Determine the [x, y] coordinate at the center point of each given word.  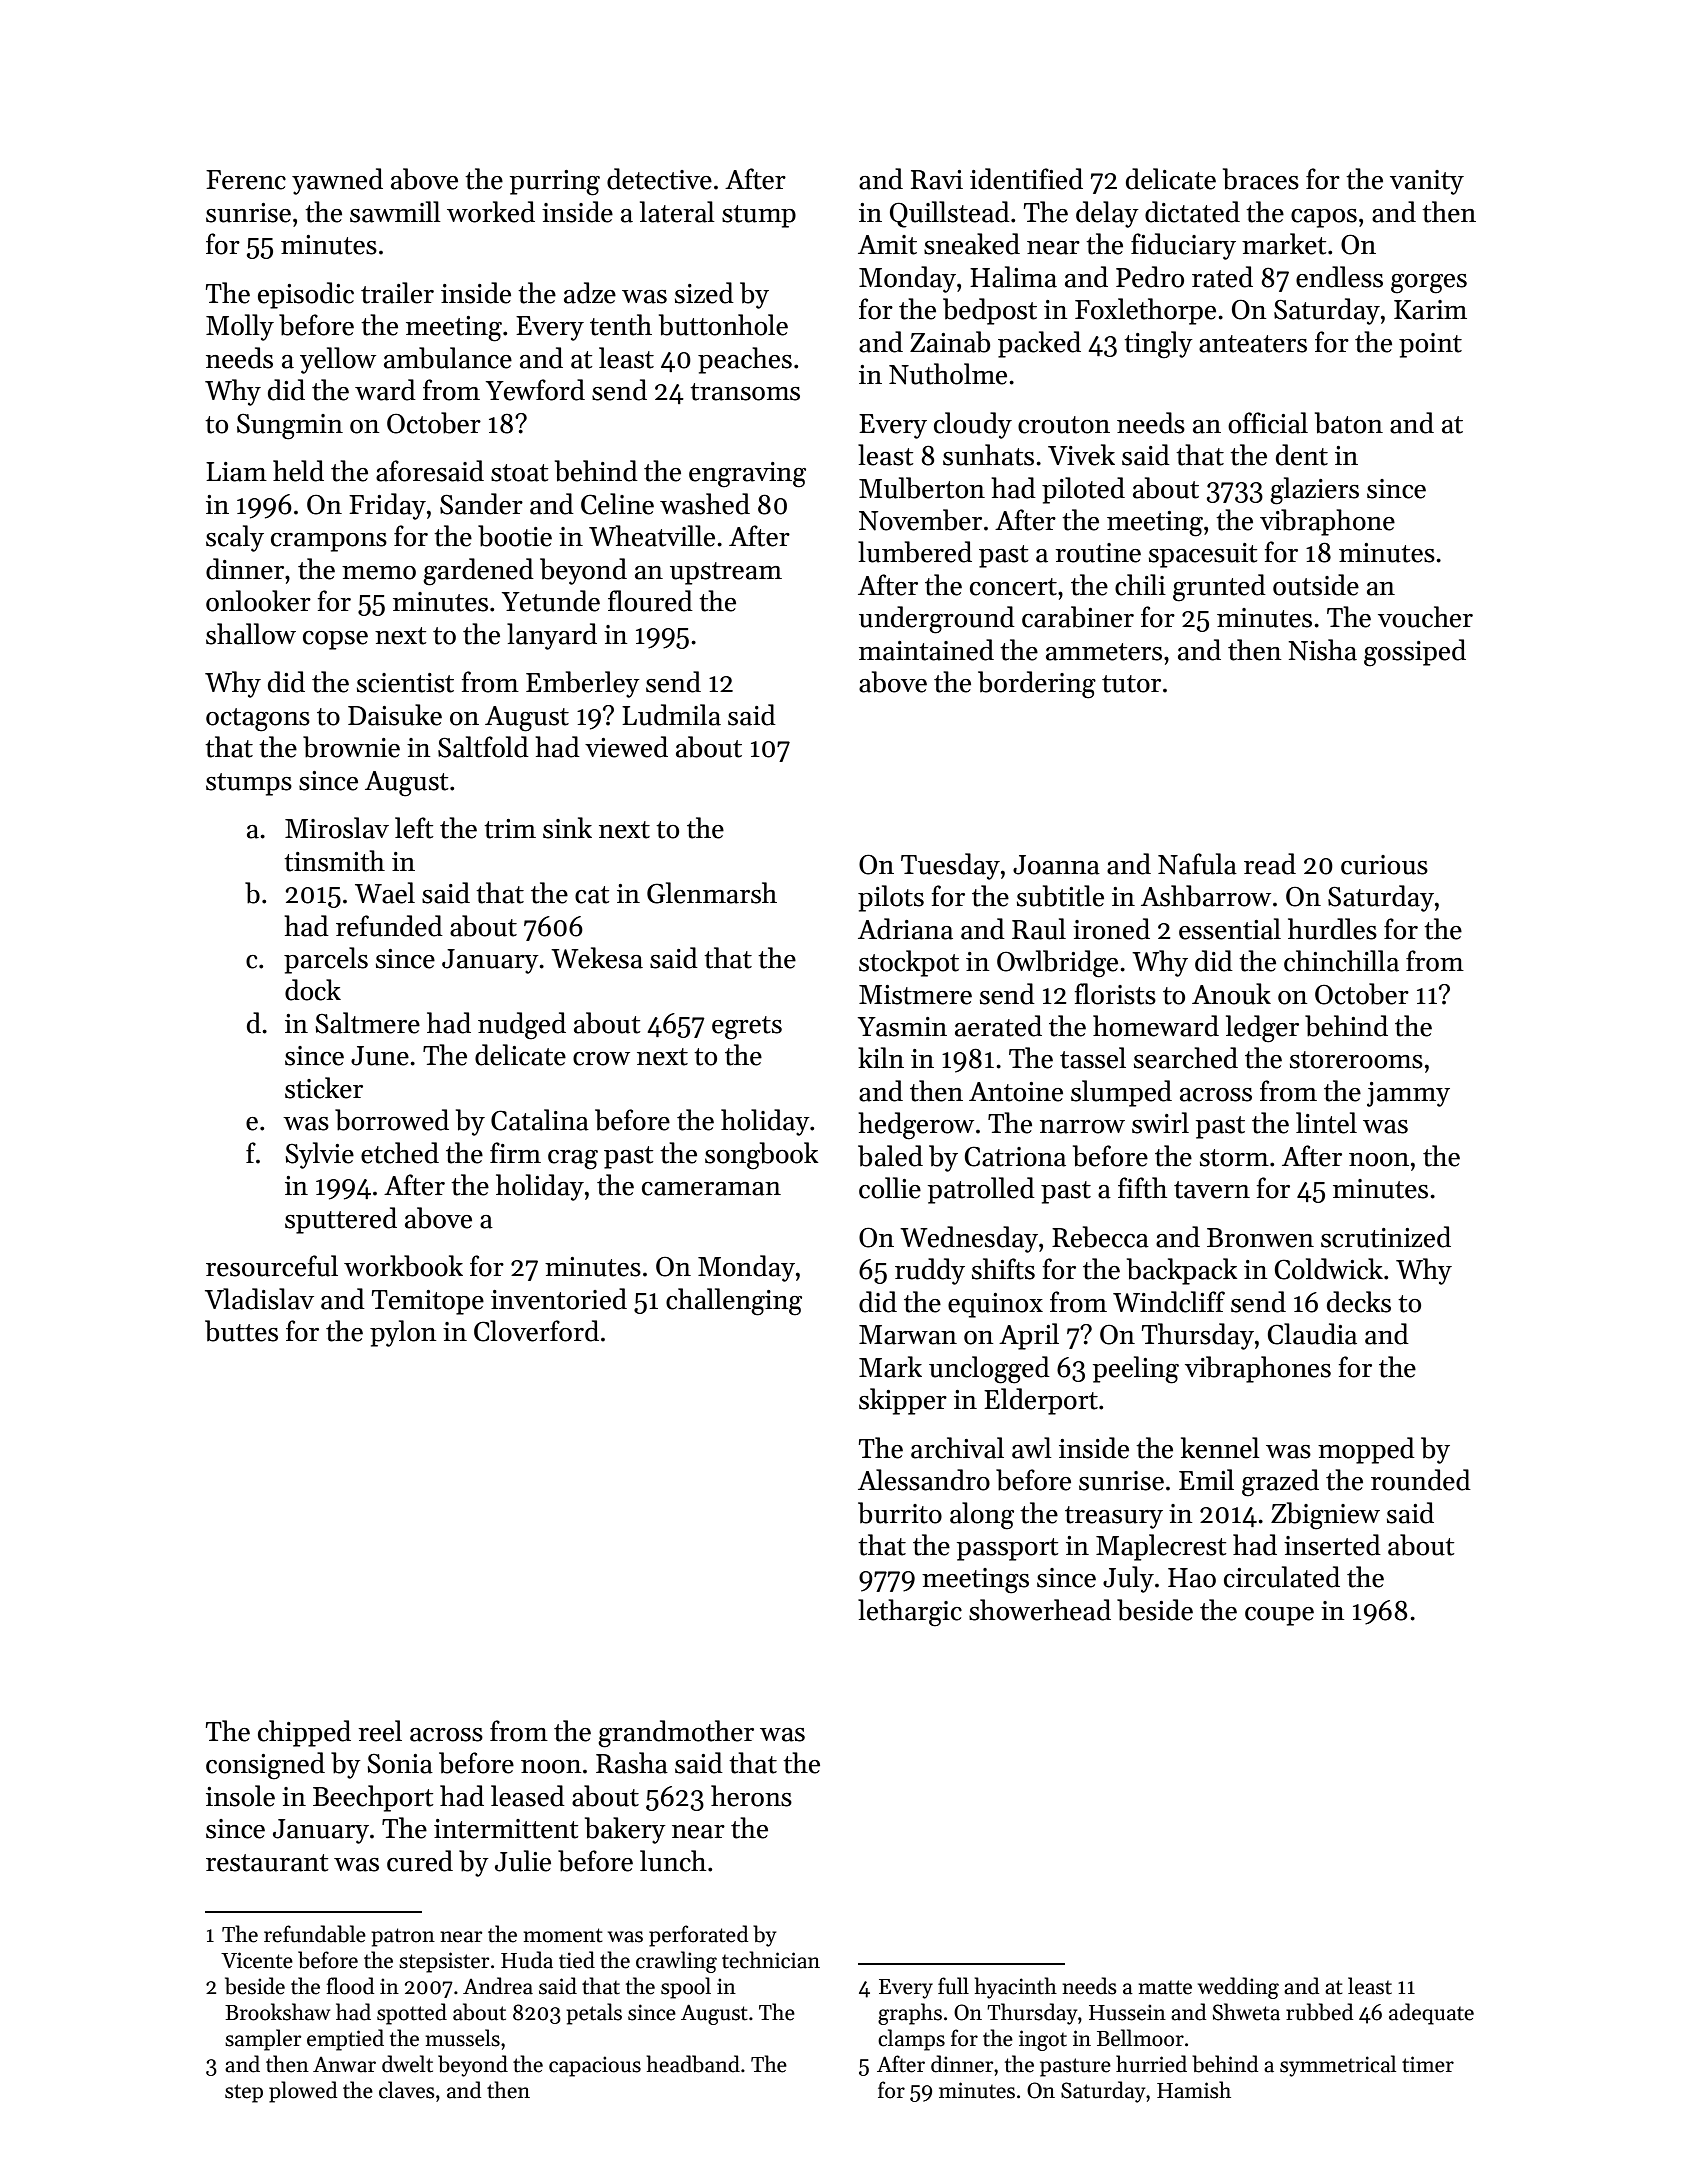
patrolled [981, 1190]
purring [555, 183]
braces [1261, 179]
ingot [1043, 2040]
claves [407, 2090]
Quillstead [950, 214]
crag [573, 1160]
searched [1186, 1058]
